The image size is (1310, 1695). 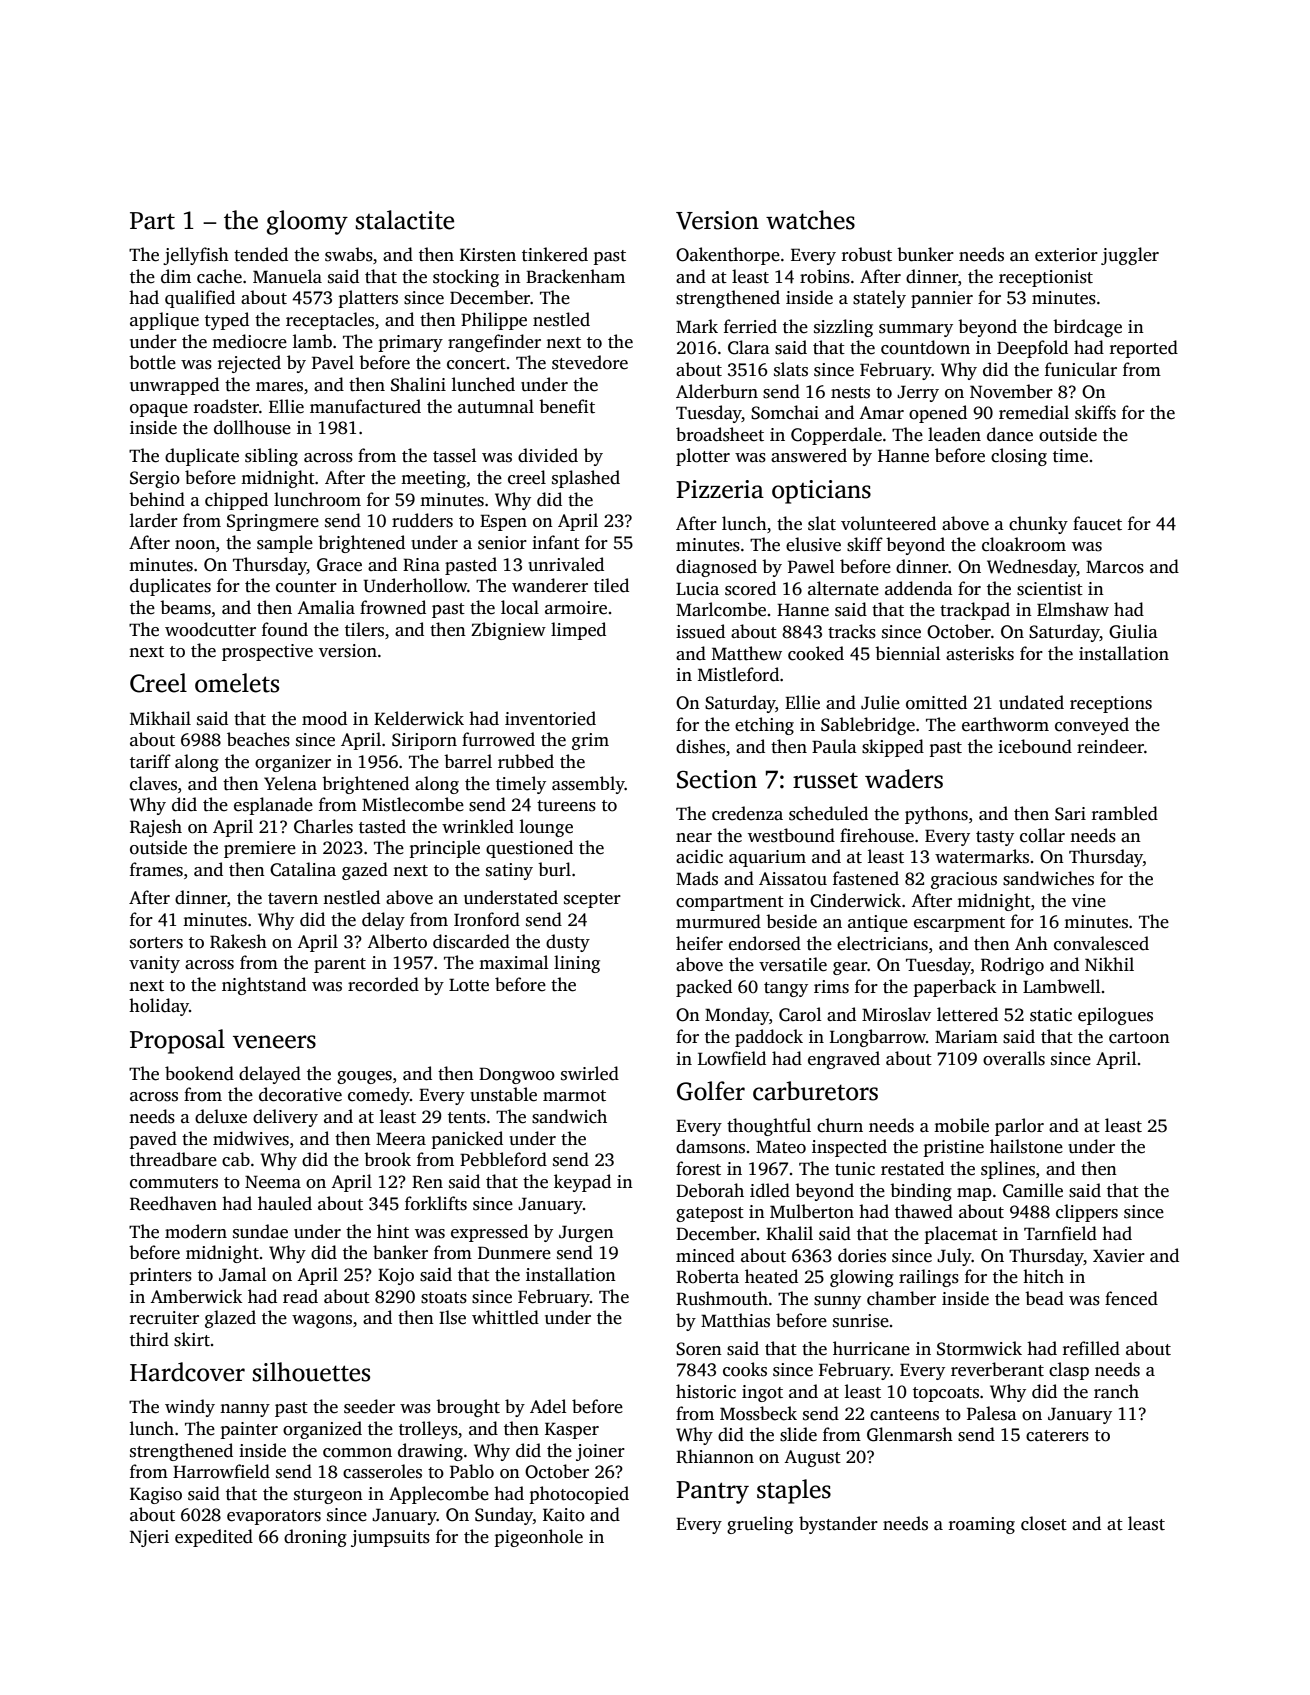 I want to click on fenced, so click(x=1131, y=1298).
